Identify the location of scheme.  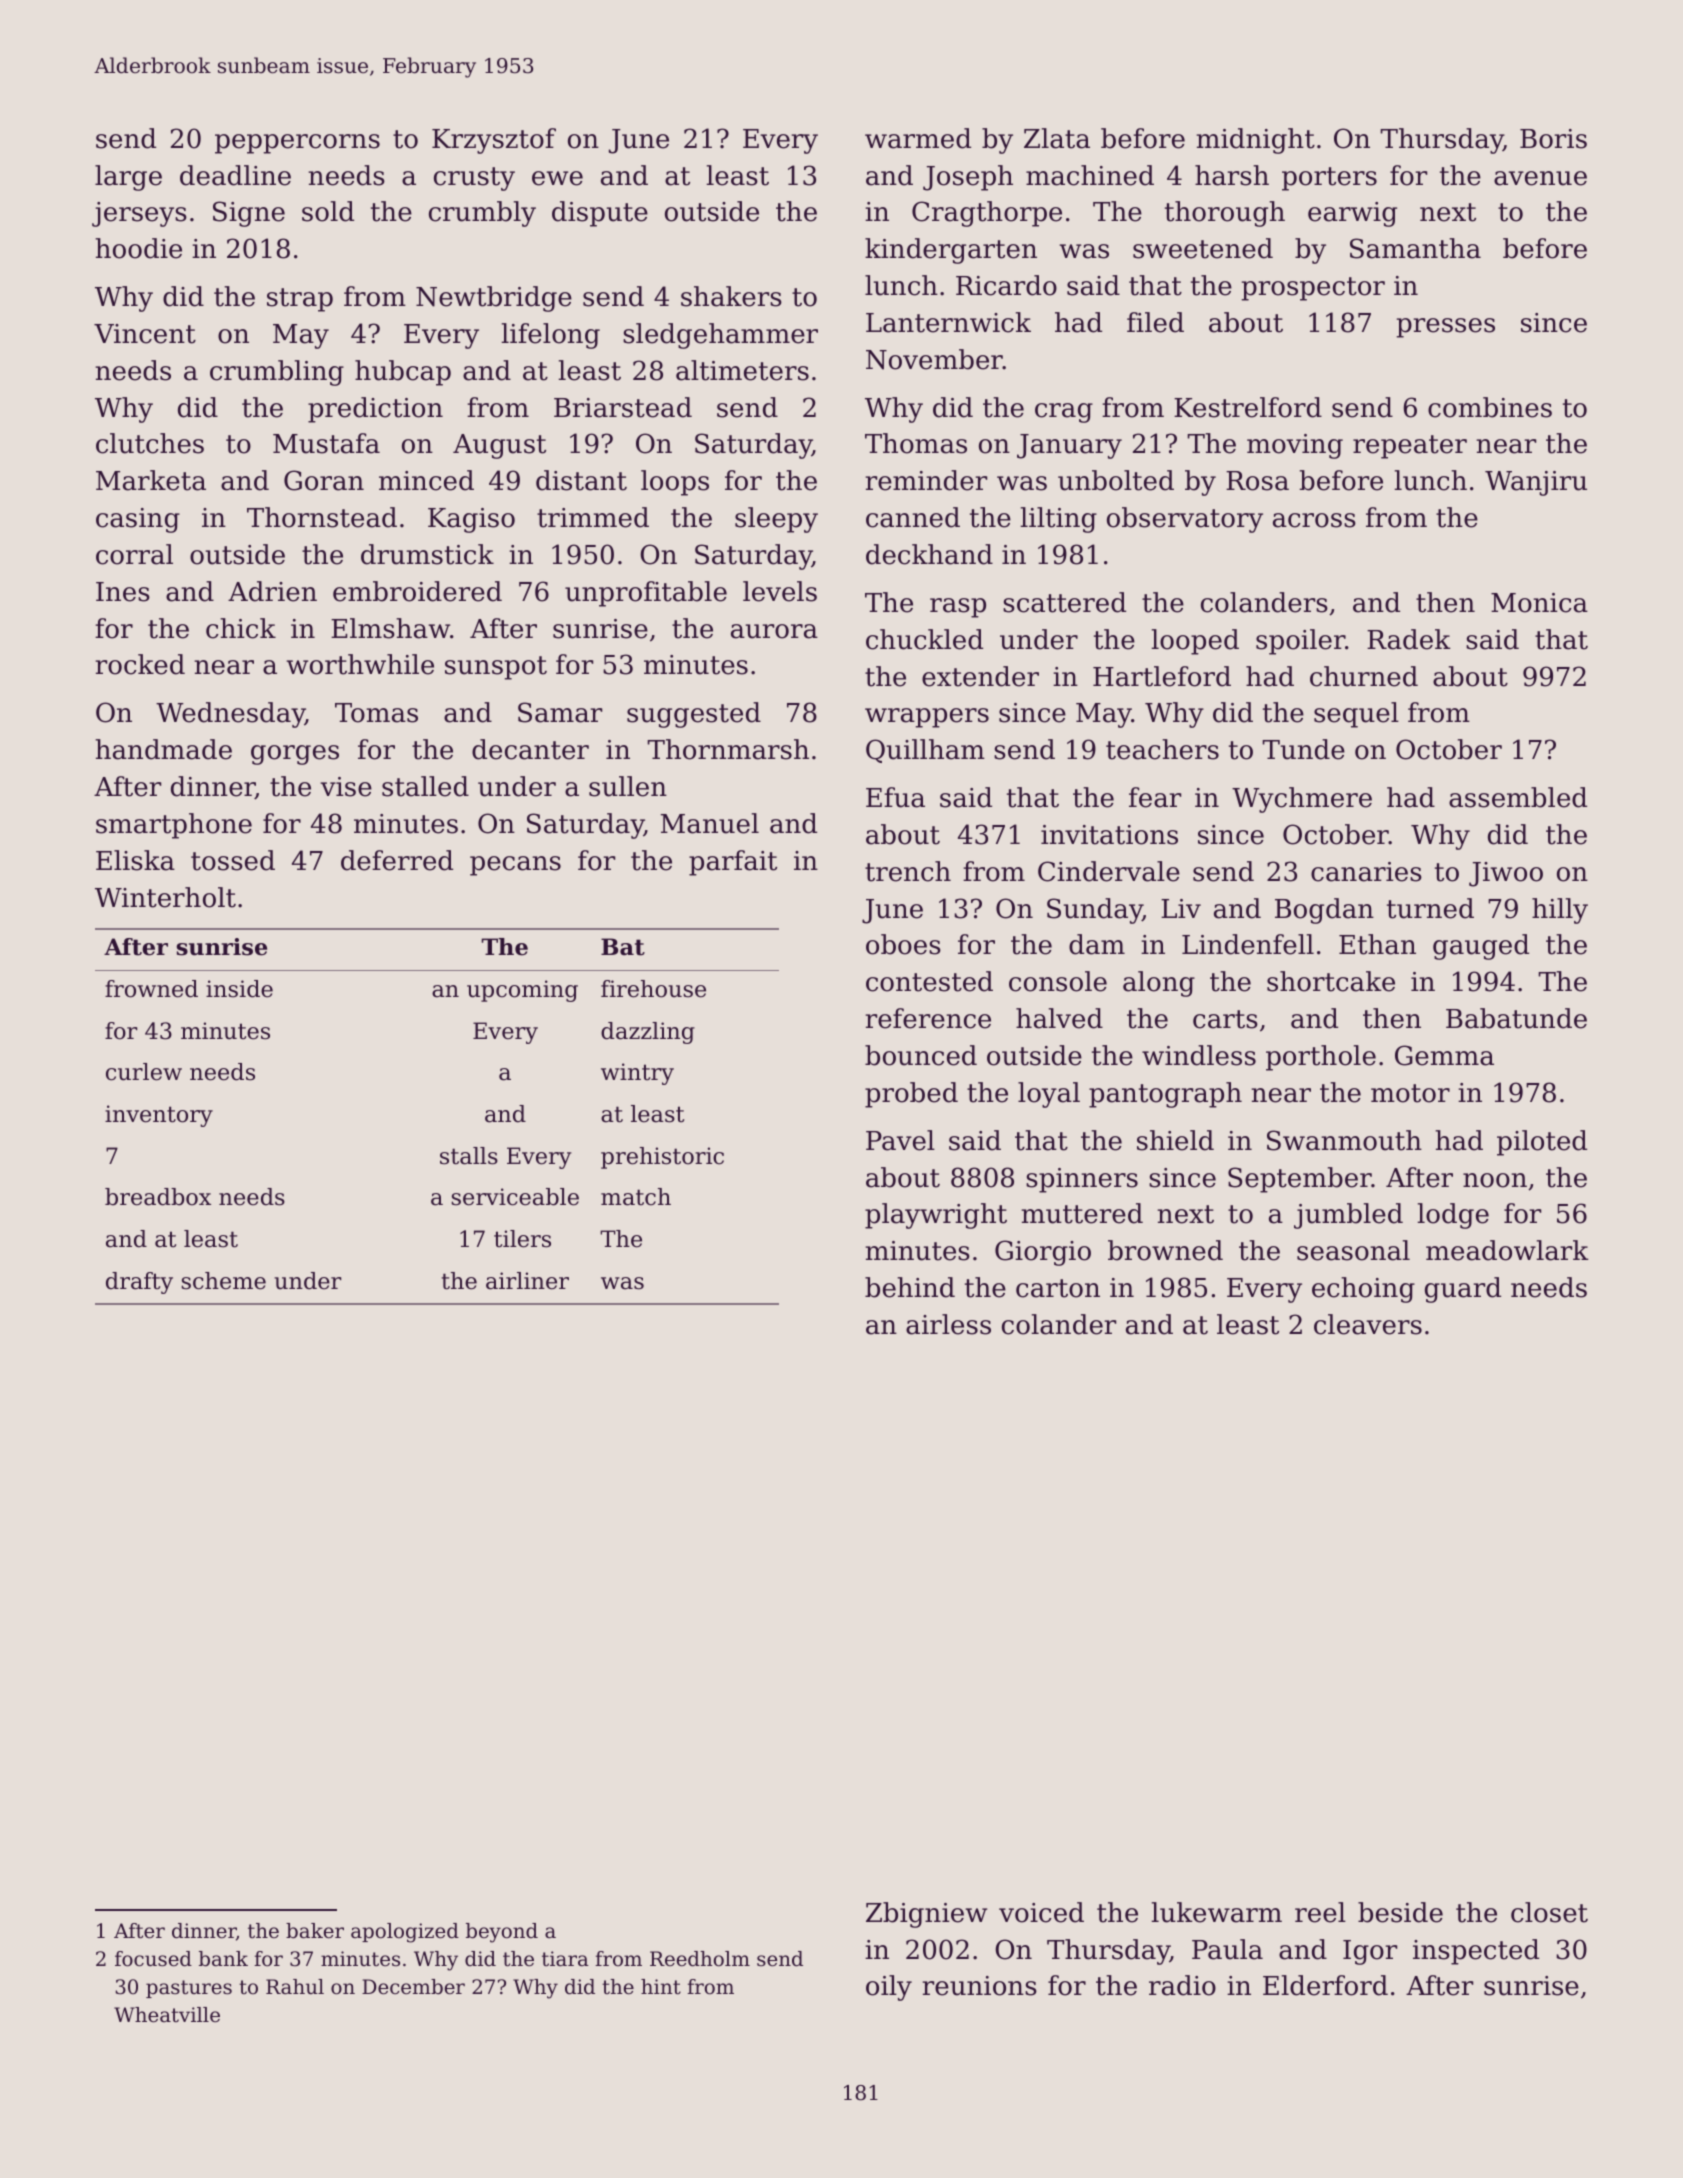
(224, 1281).
